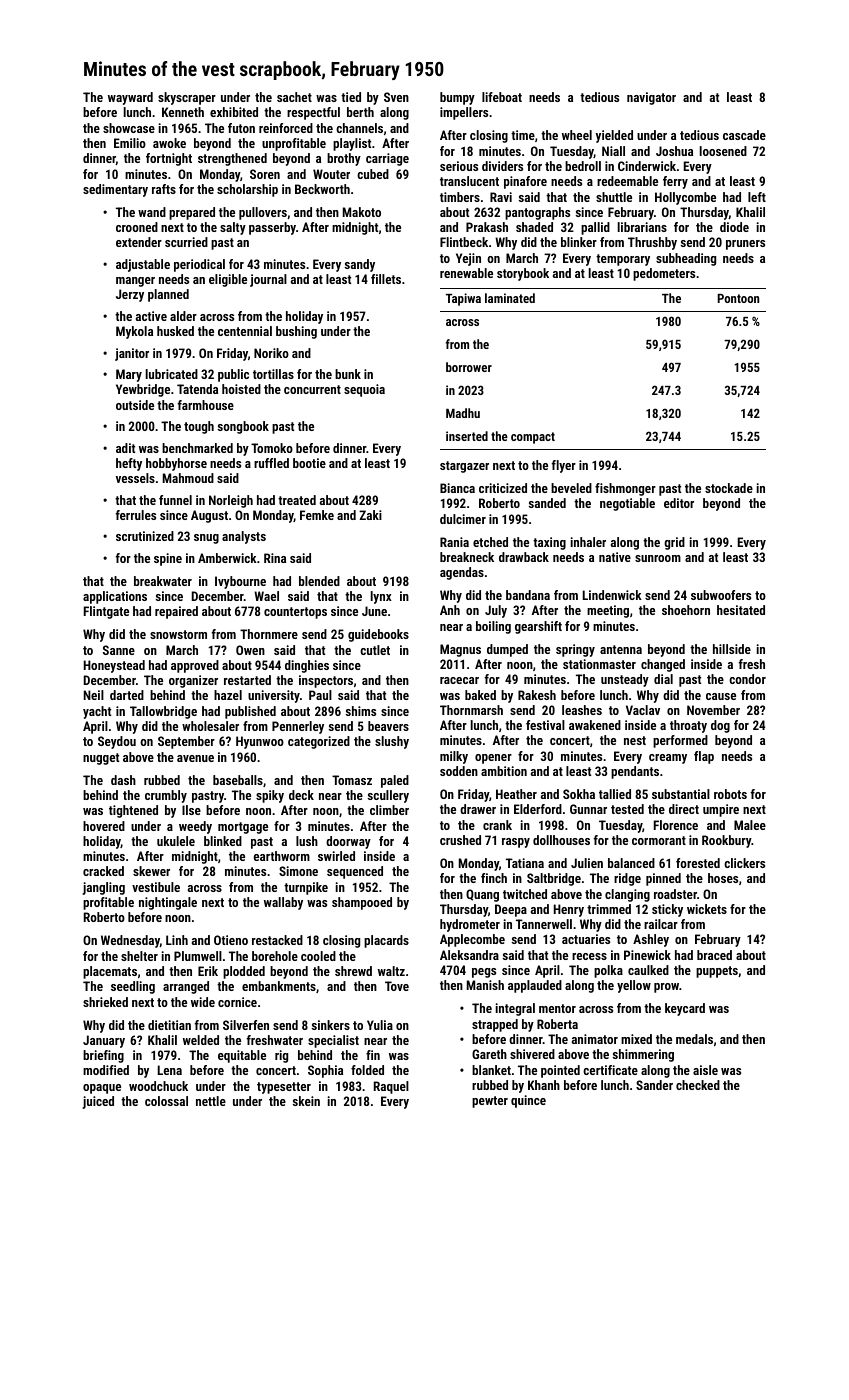 The width and height of the screenshot is (849, 1400). I want to click on fishmonger, so click(625, 489).
